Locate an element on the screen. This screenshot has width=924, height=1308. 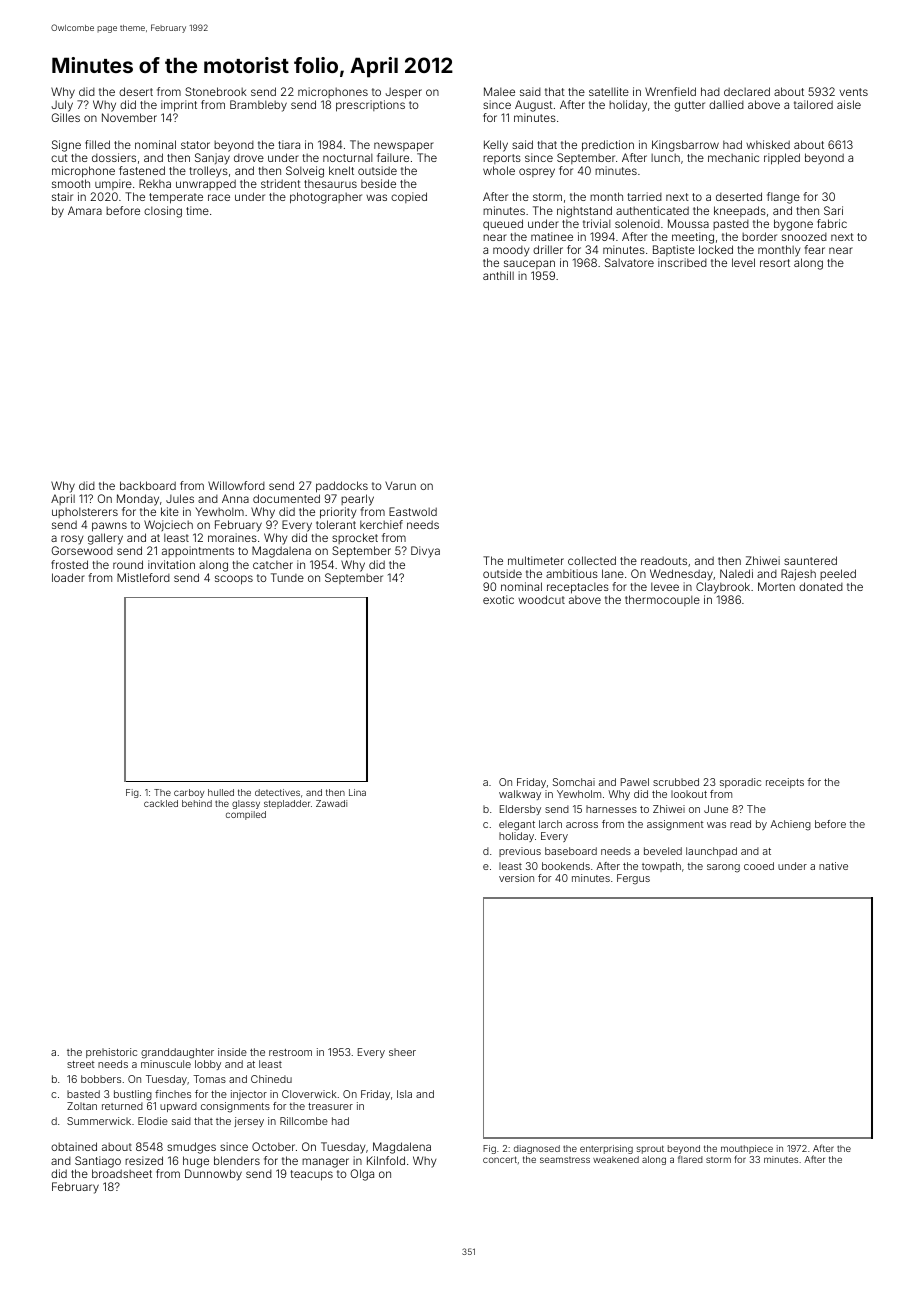
obtained is located at coordinates (74, 1146).
